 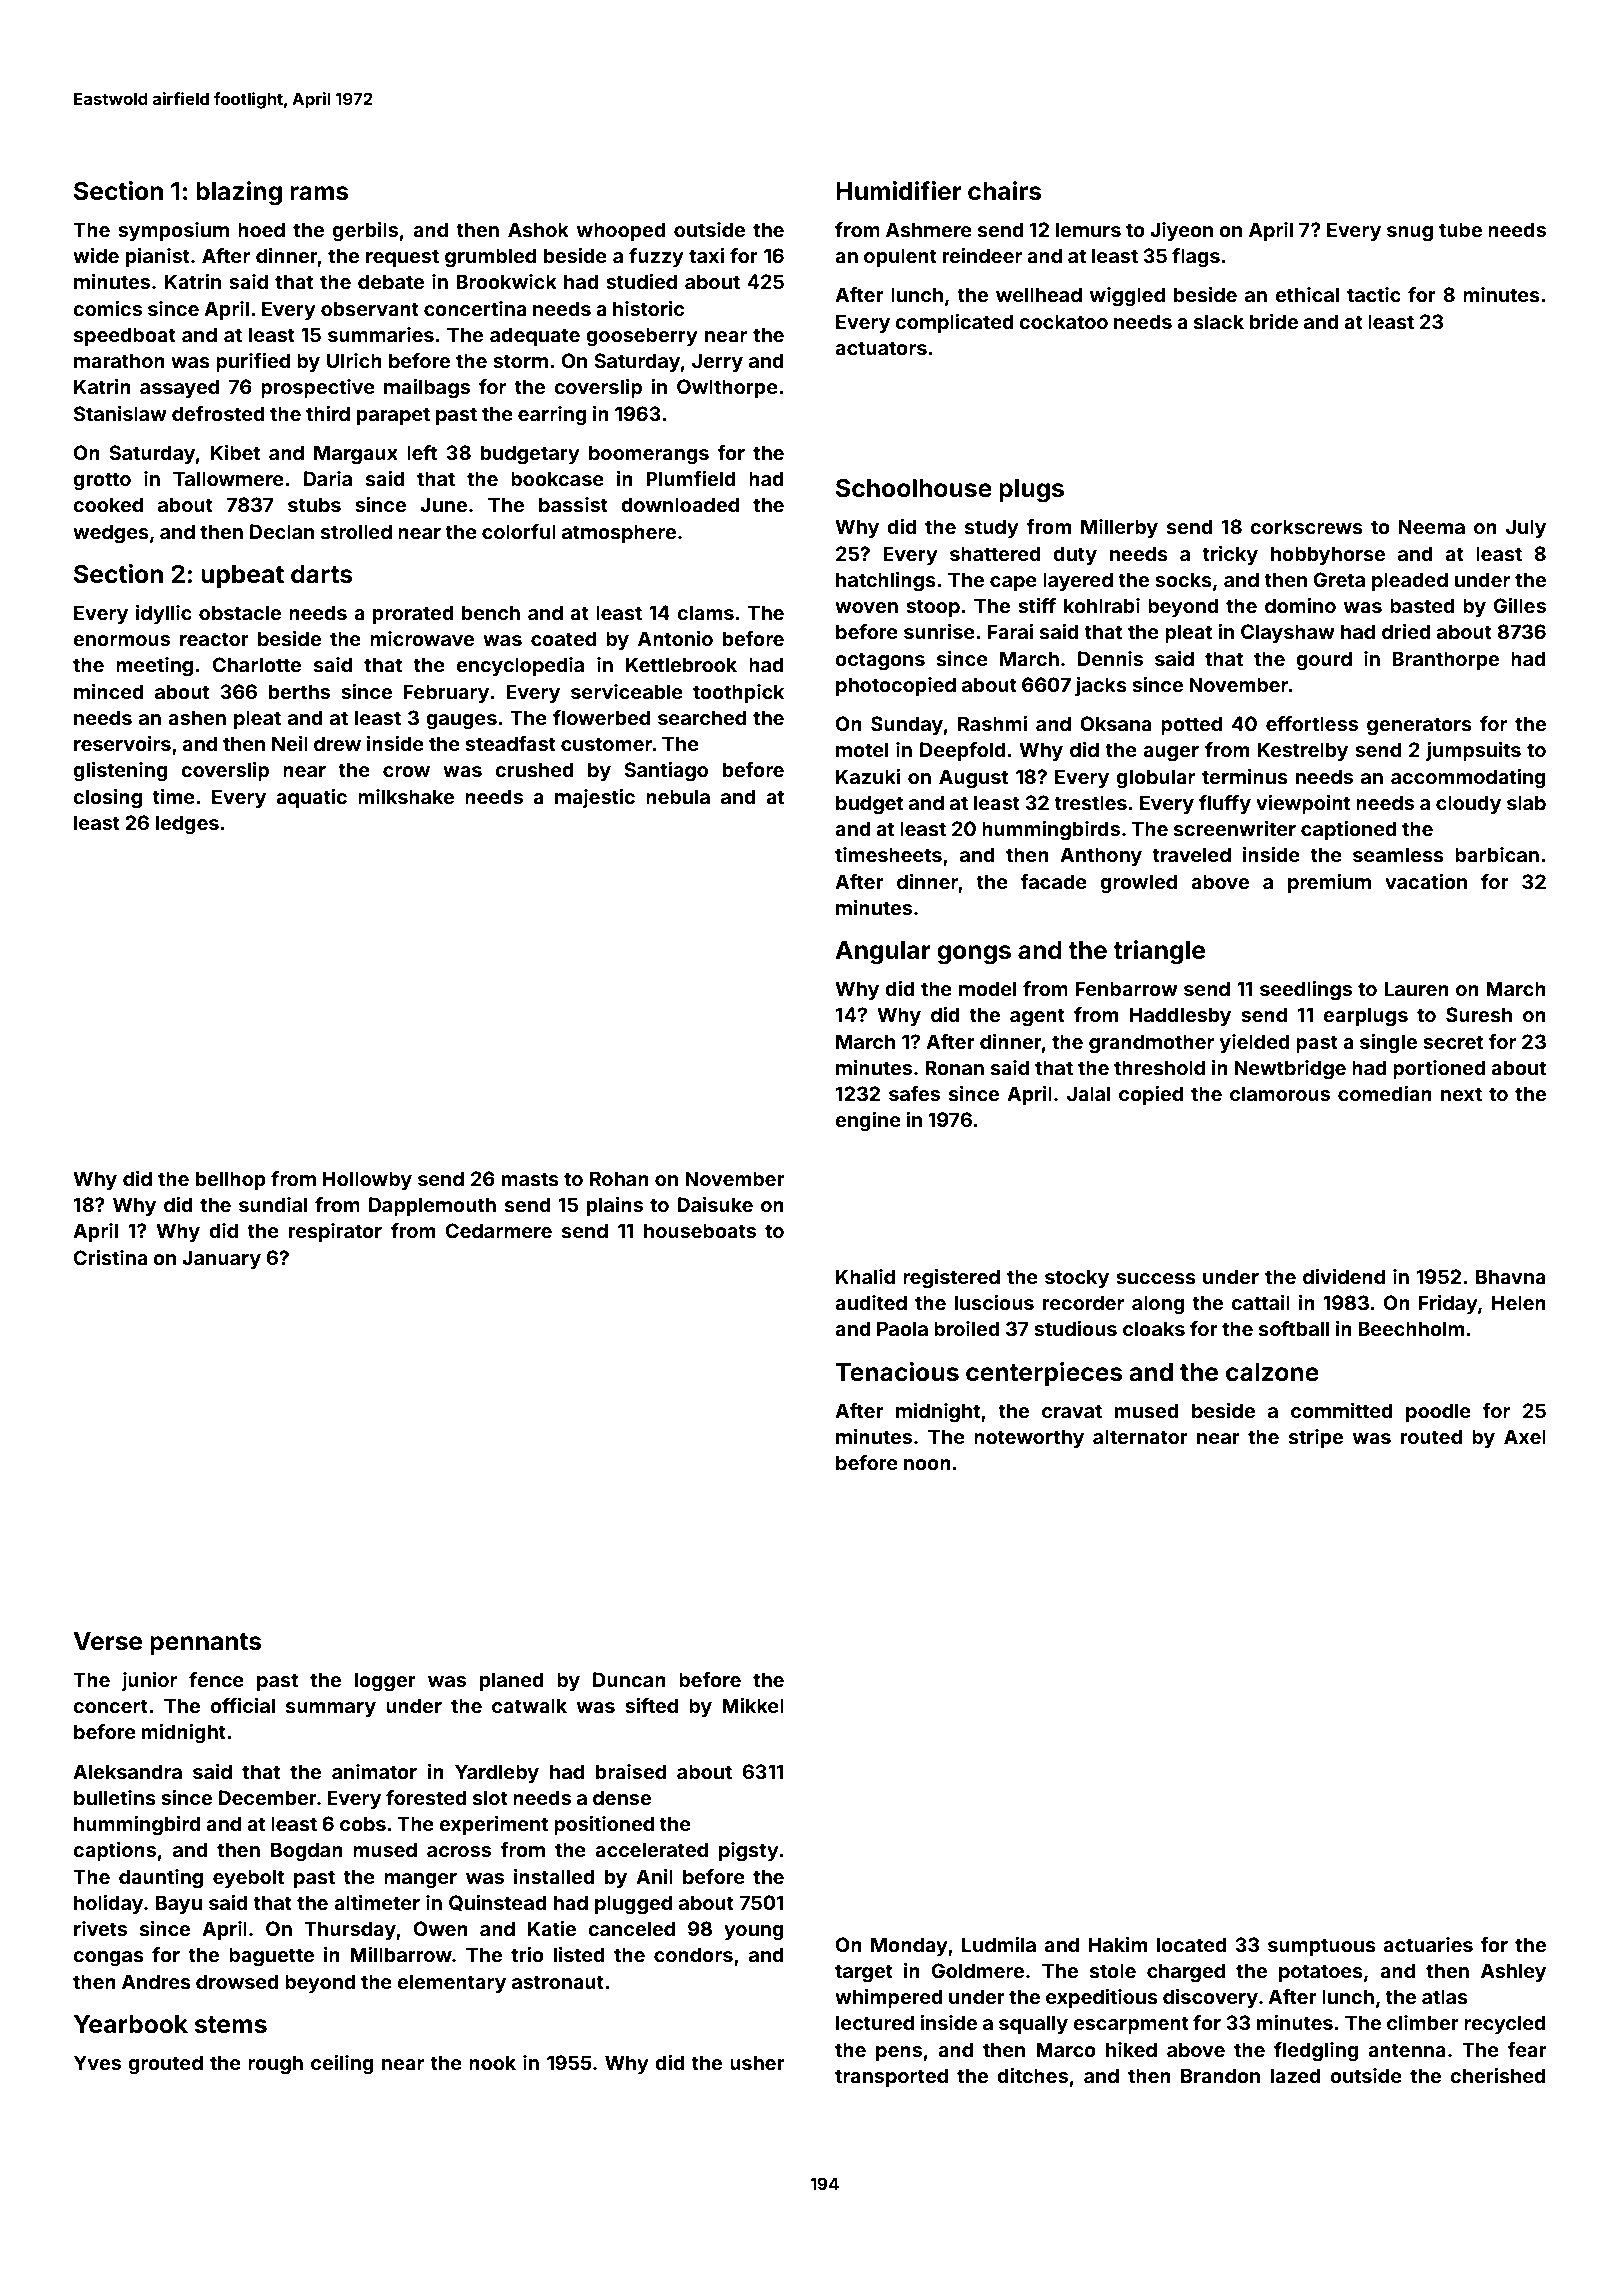 I want to click on nebula, so click(x=678, y=796).
